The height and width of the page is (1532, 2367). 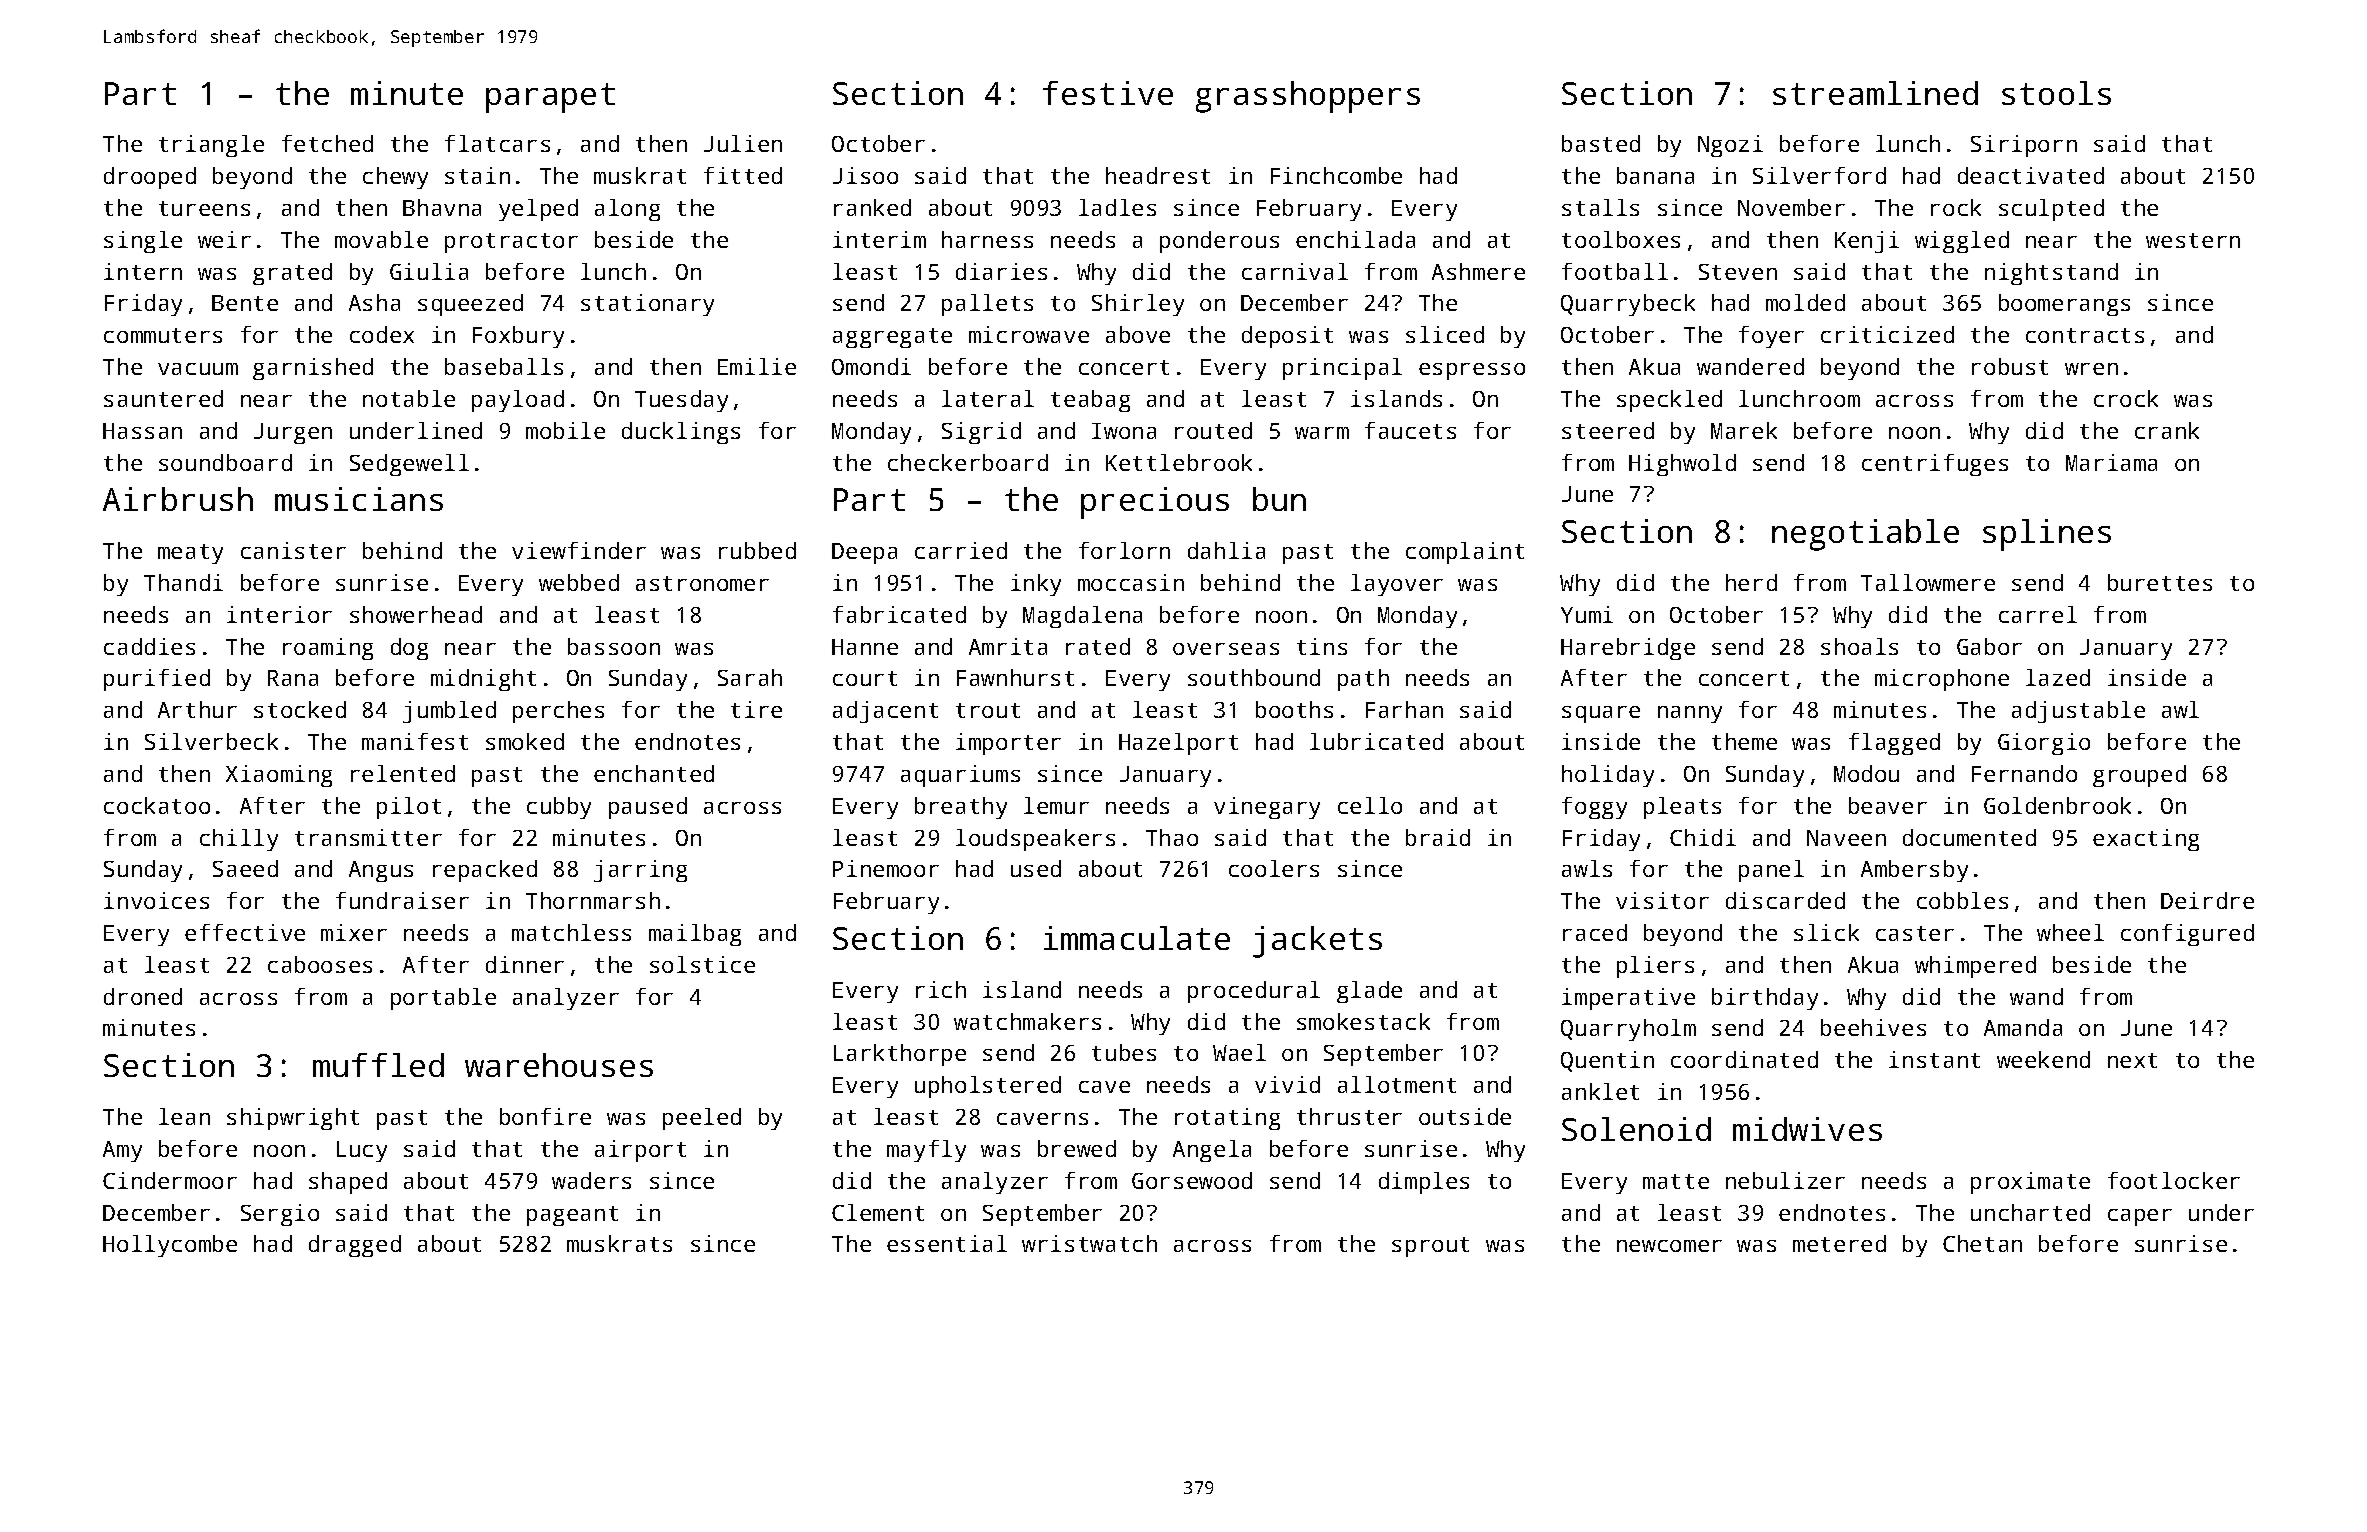 I want to click on aquariums, so click(x=960, y=776).
